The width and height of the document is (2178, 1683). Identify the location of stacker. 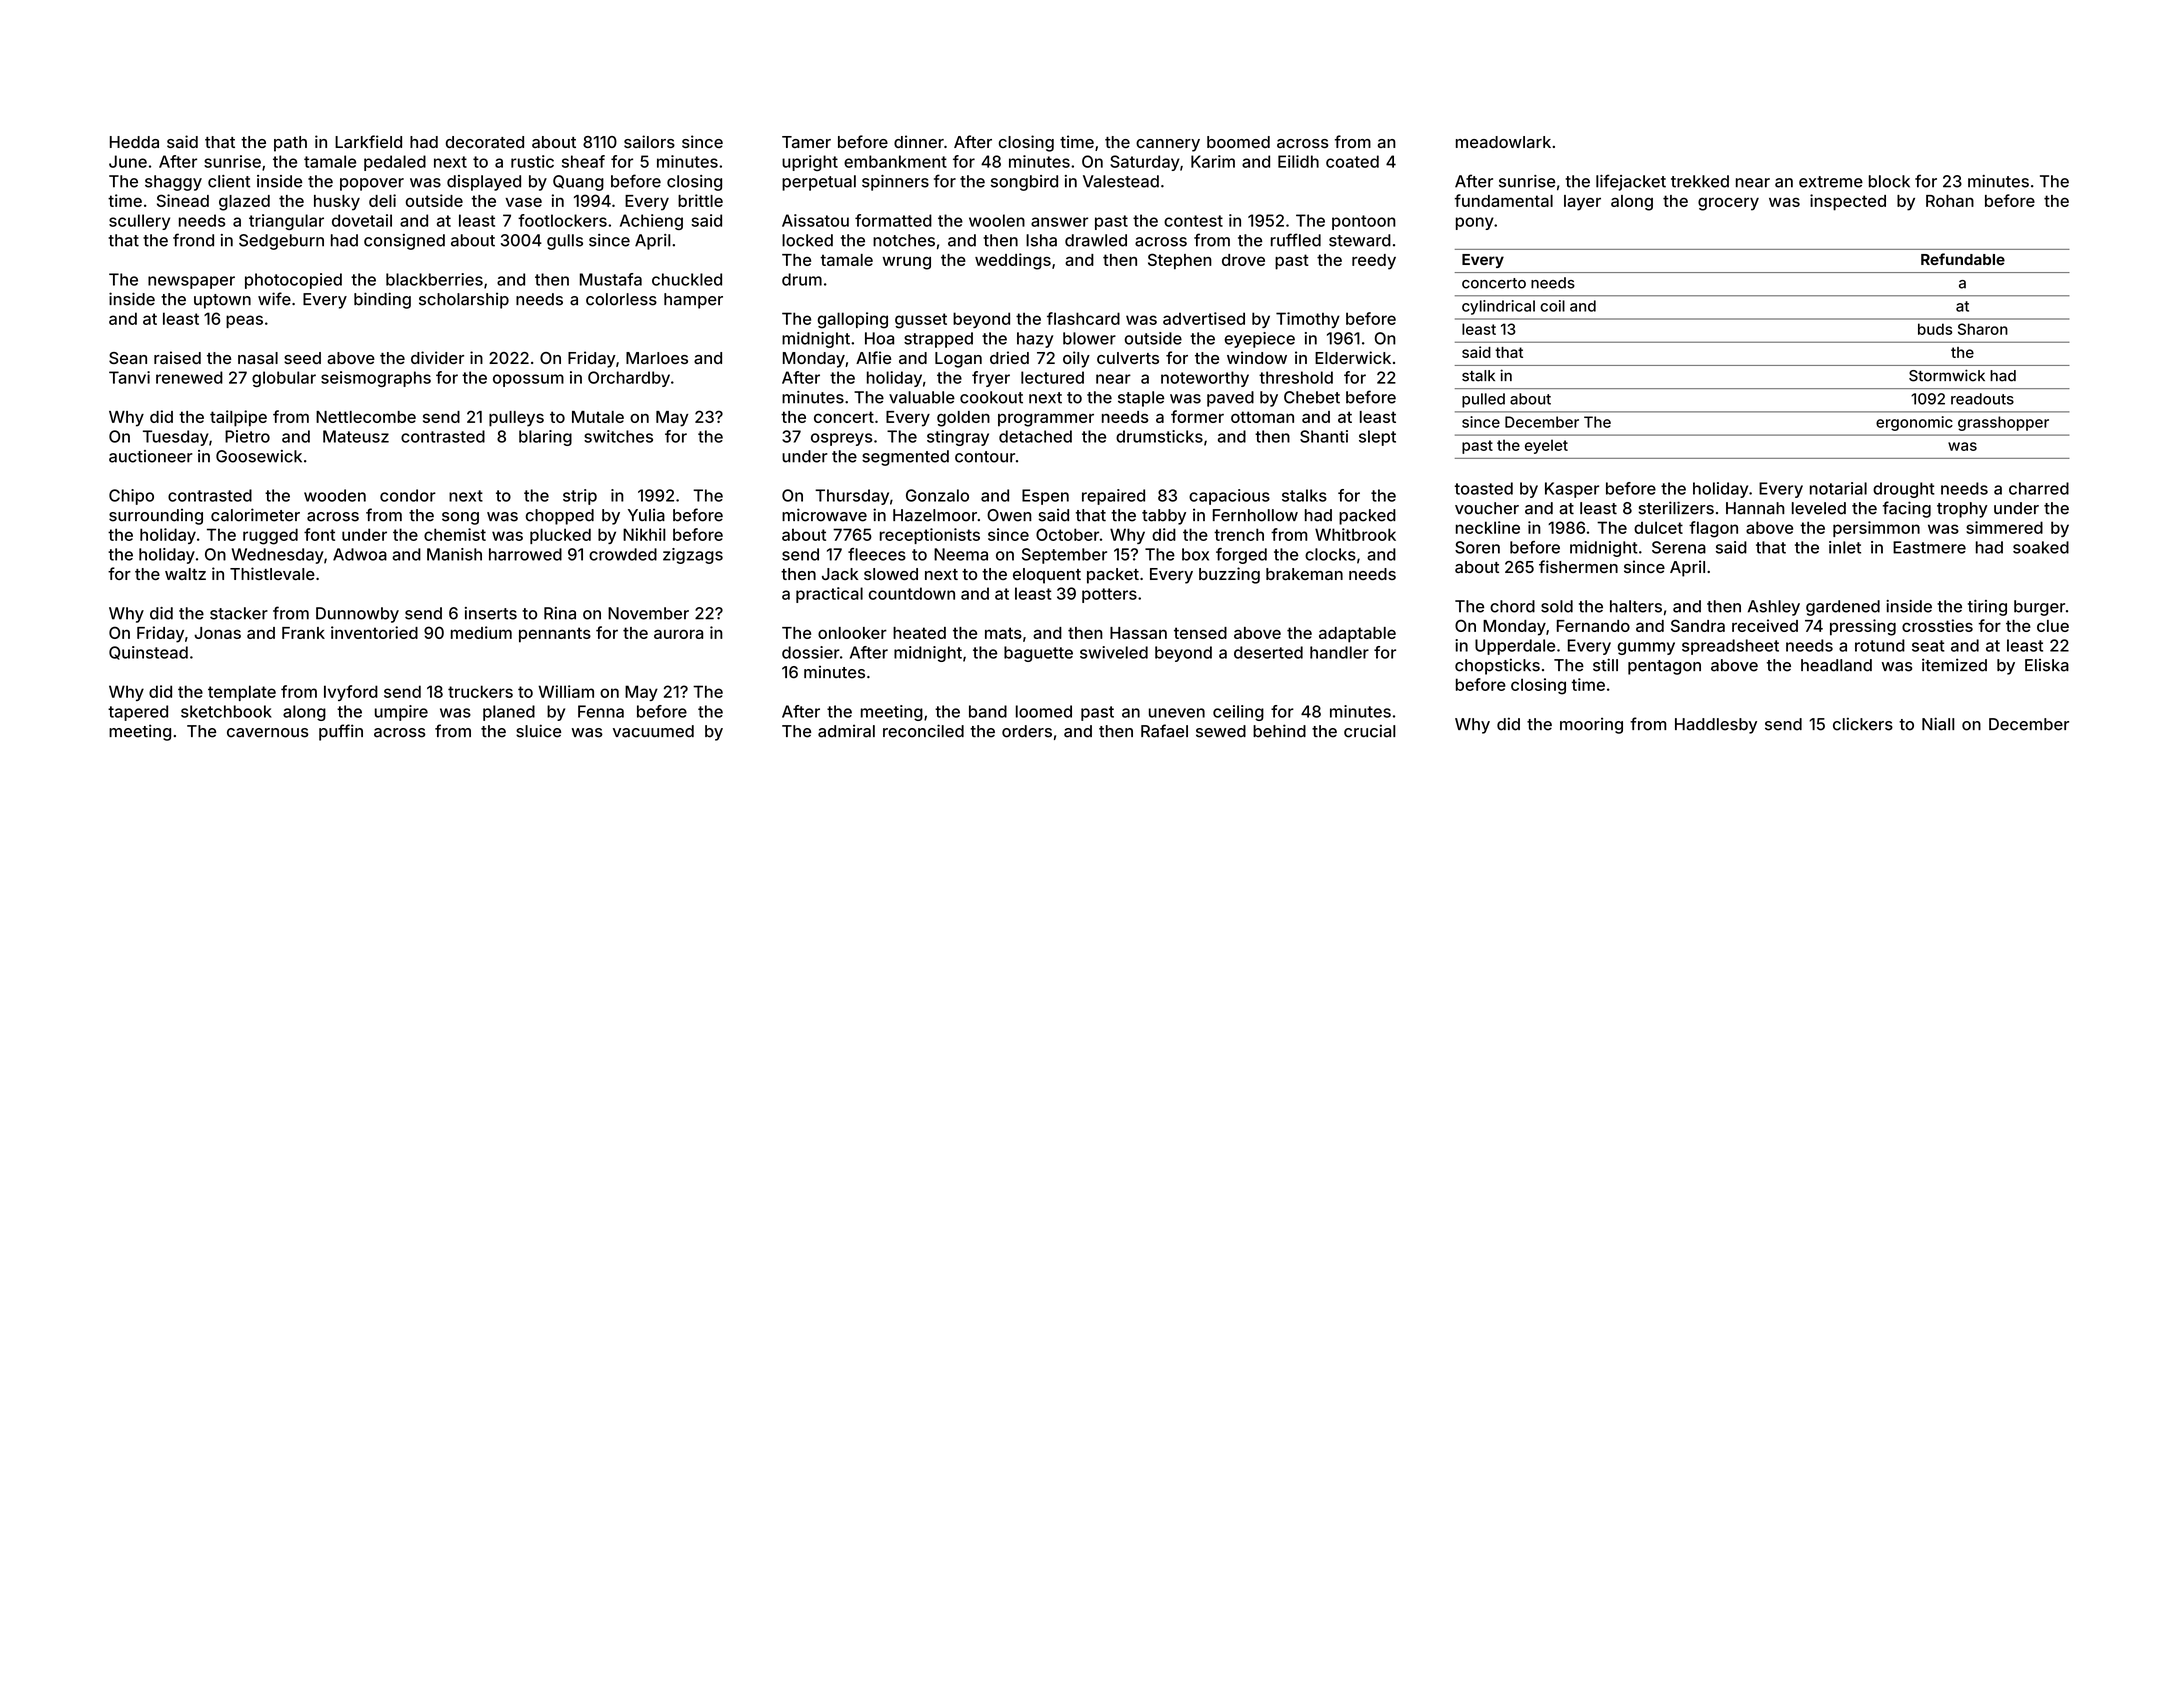
(239, 613).
